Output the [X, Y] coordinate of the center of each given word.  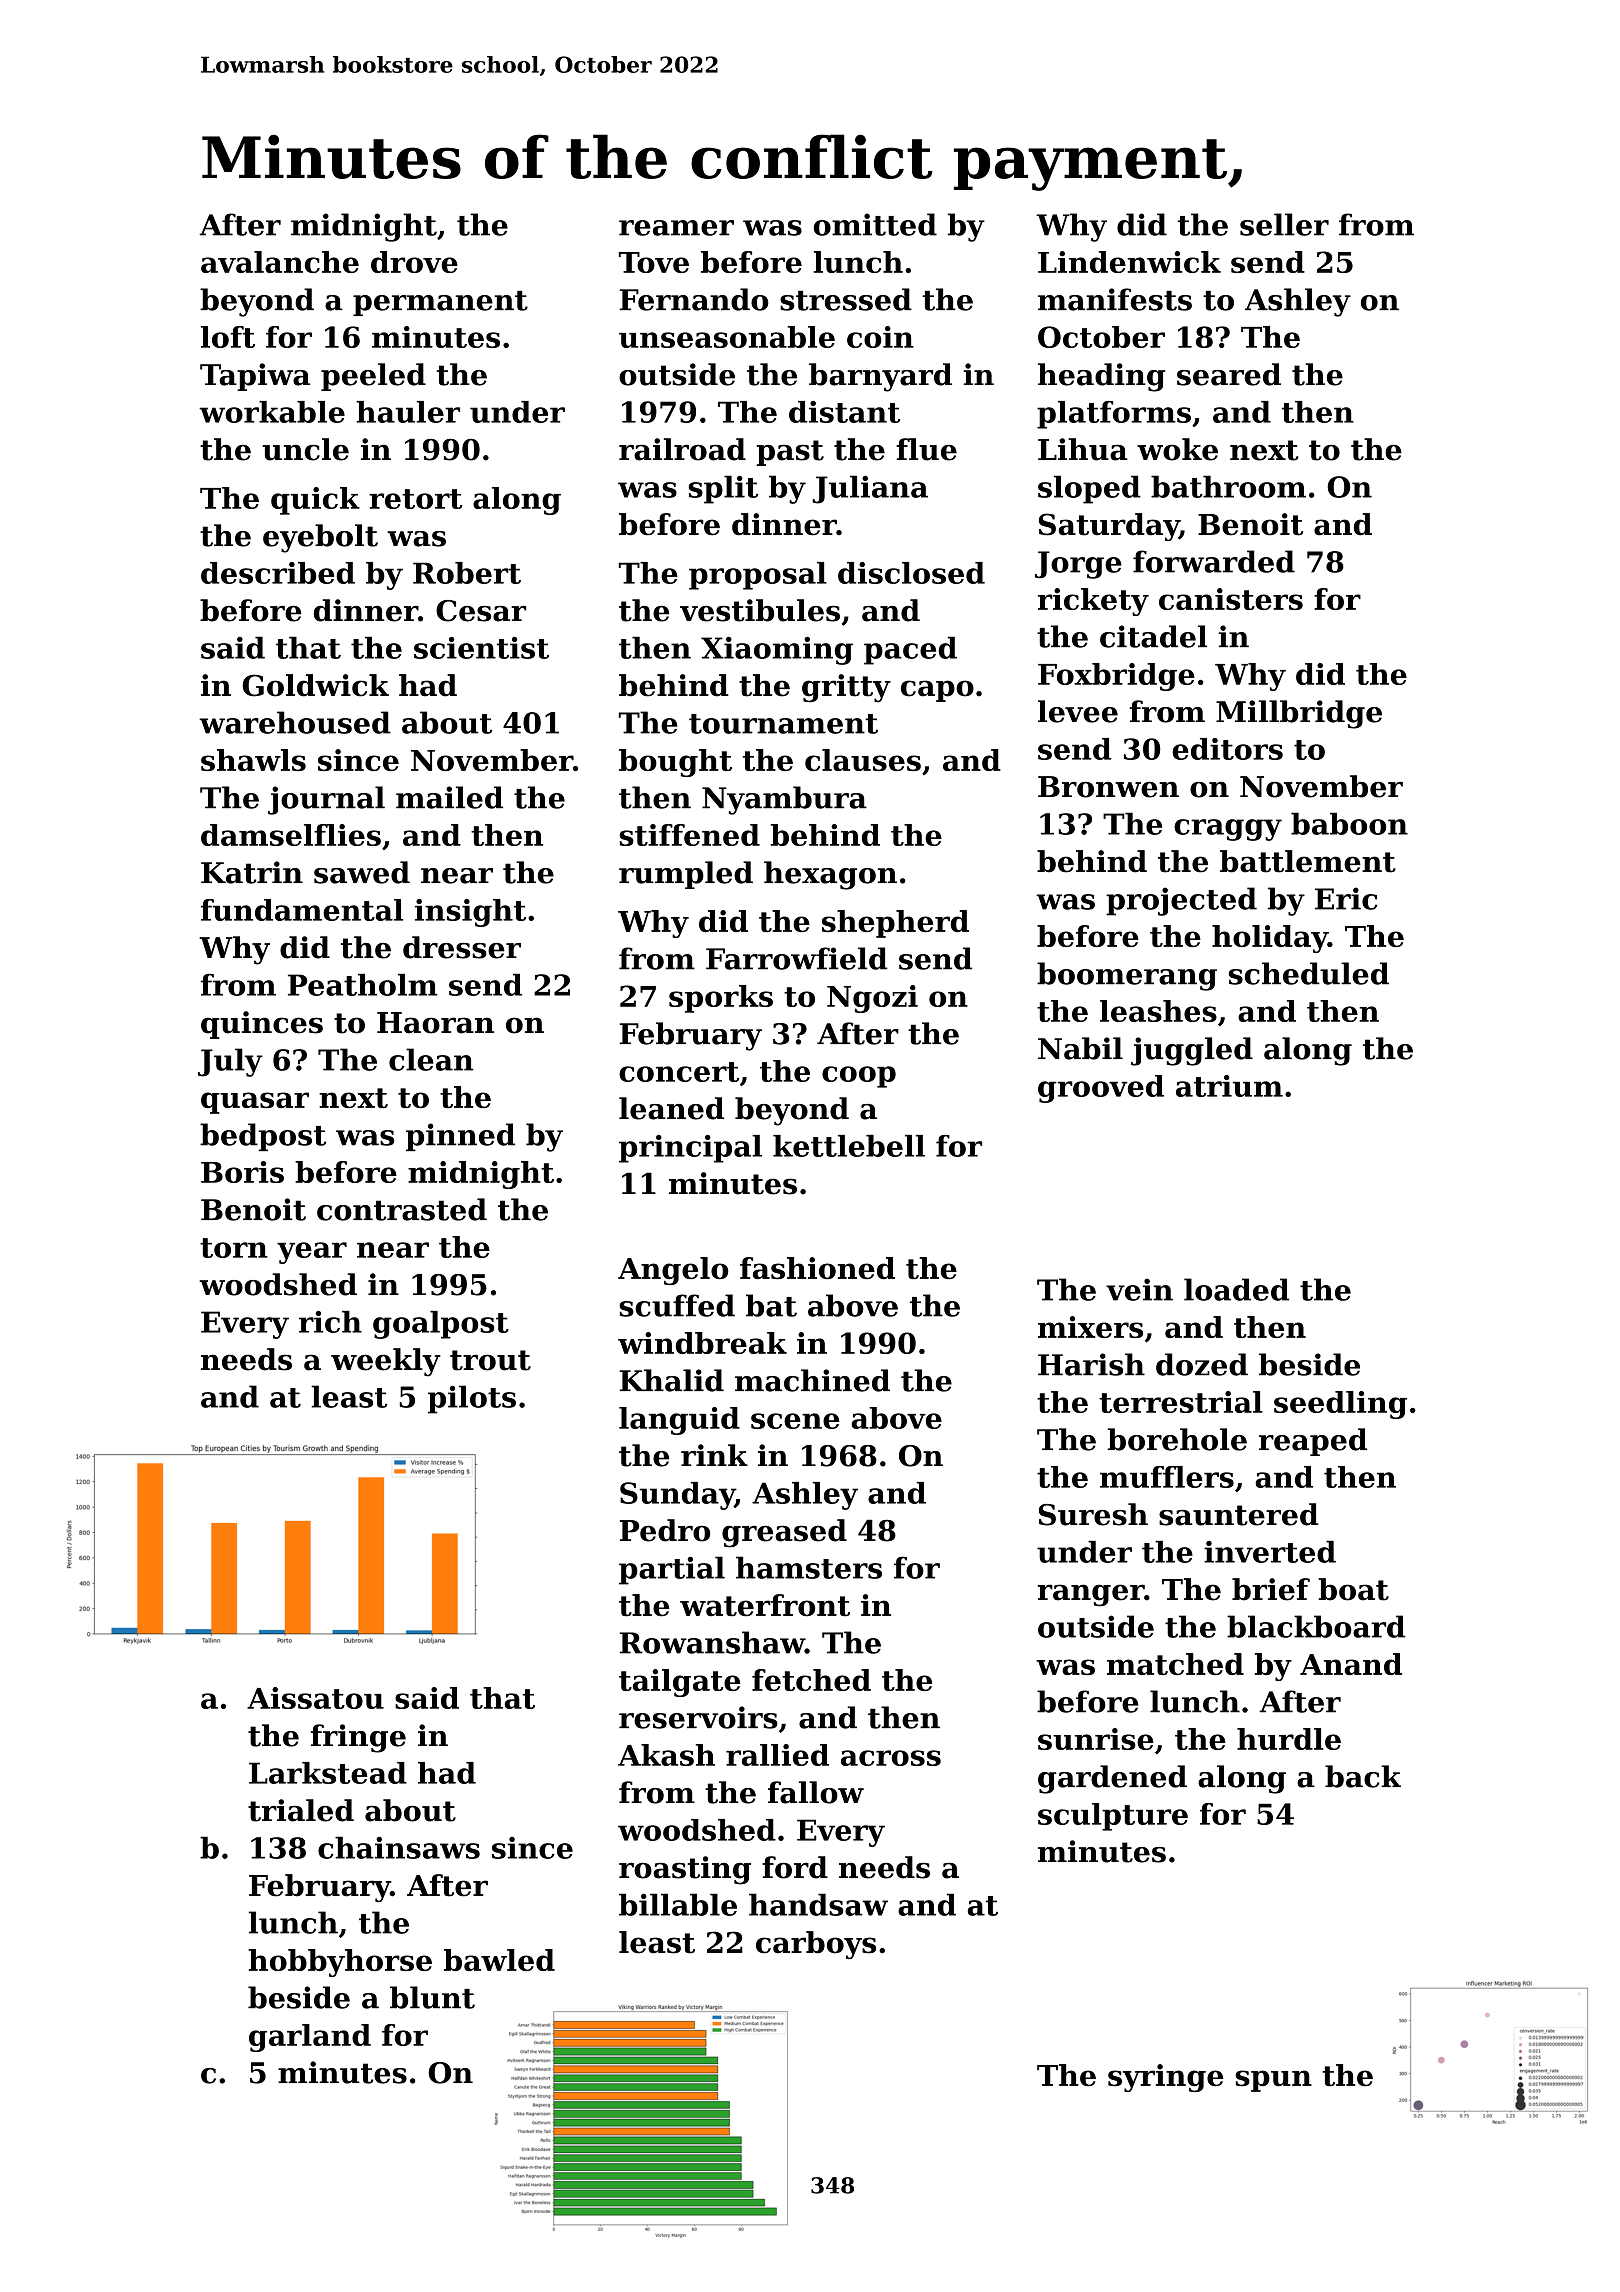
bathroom [1228, 486]
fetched [811, 1680]
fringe [358, 1738]
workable [272, 412]
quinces [262, 1025]
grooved [1101, 1089]
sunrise [1096, 1739]
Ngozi [872, 999]
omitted [875, 224]
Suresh [1093, 1514]
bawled [499, 1960]
